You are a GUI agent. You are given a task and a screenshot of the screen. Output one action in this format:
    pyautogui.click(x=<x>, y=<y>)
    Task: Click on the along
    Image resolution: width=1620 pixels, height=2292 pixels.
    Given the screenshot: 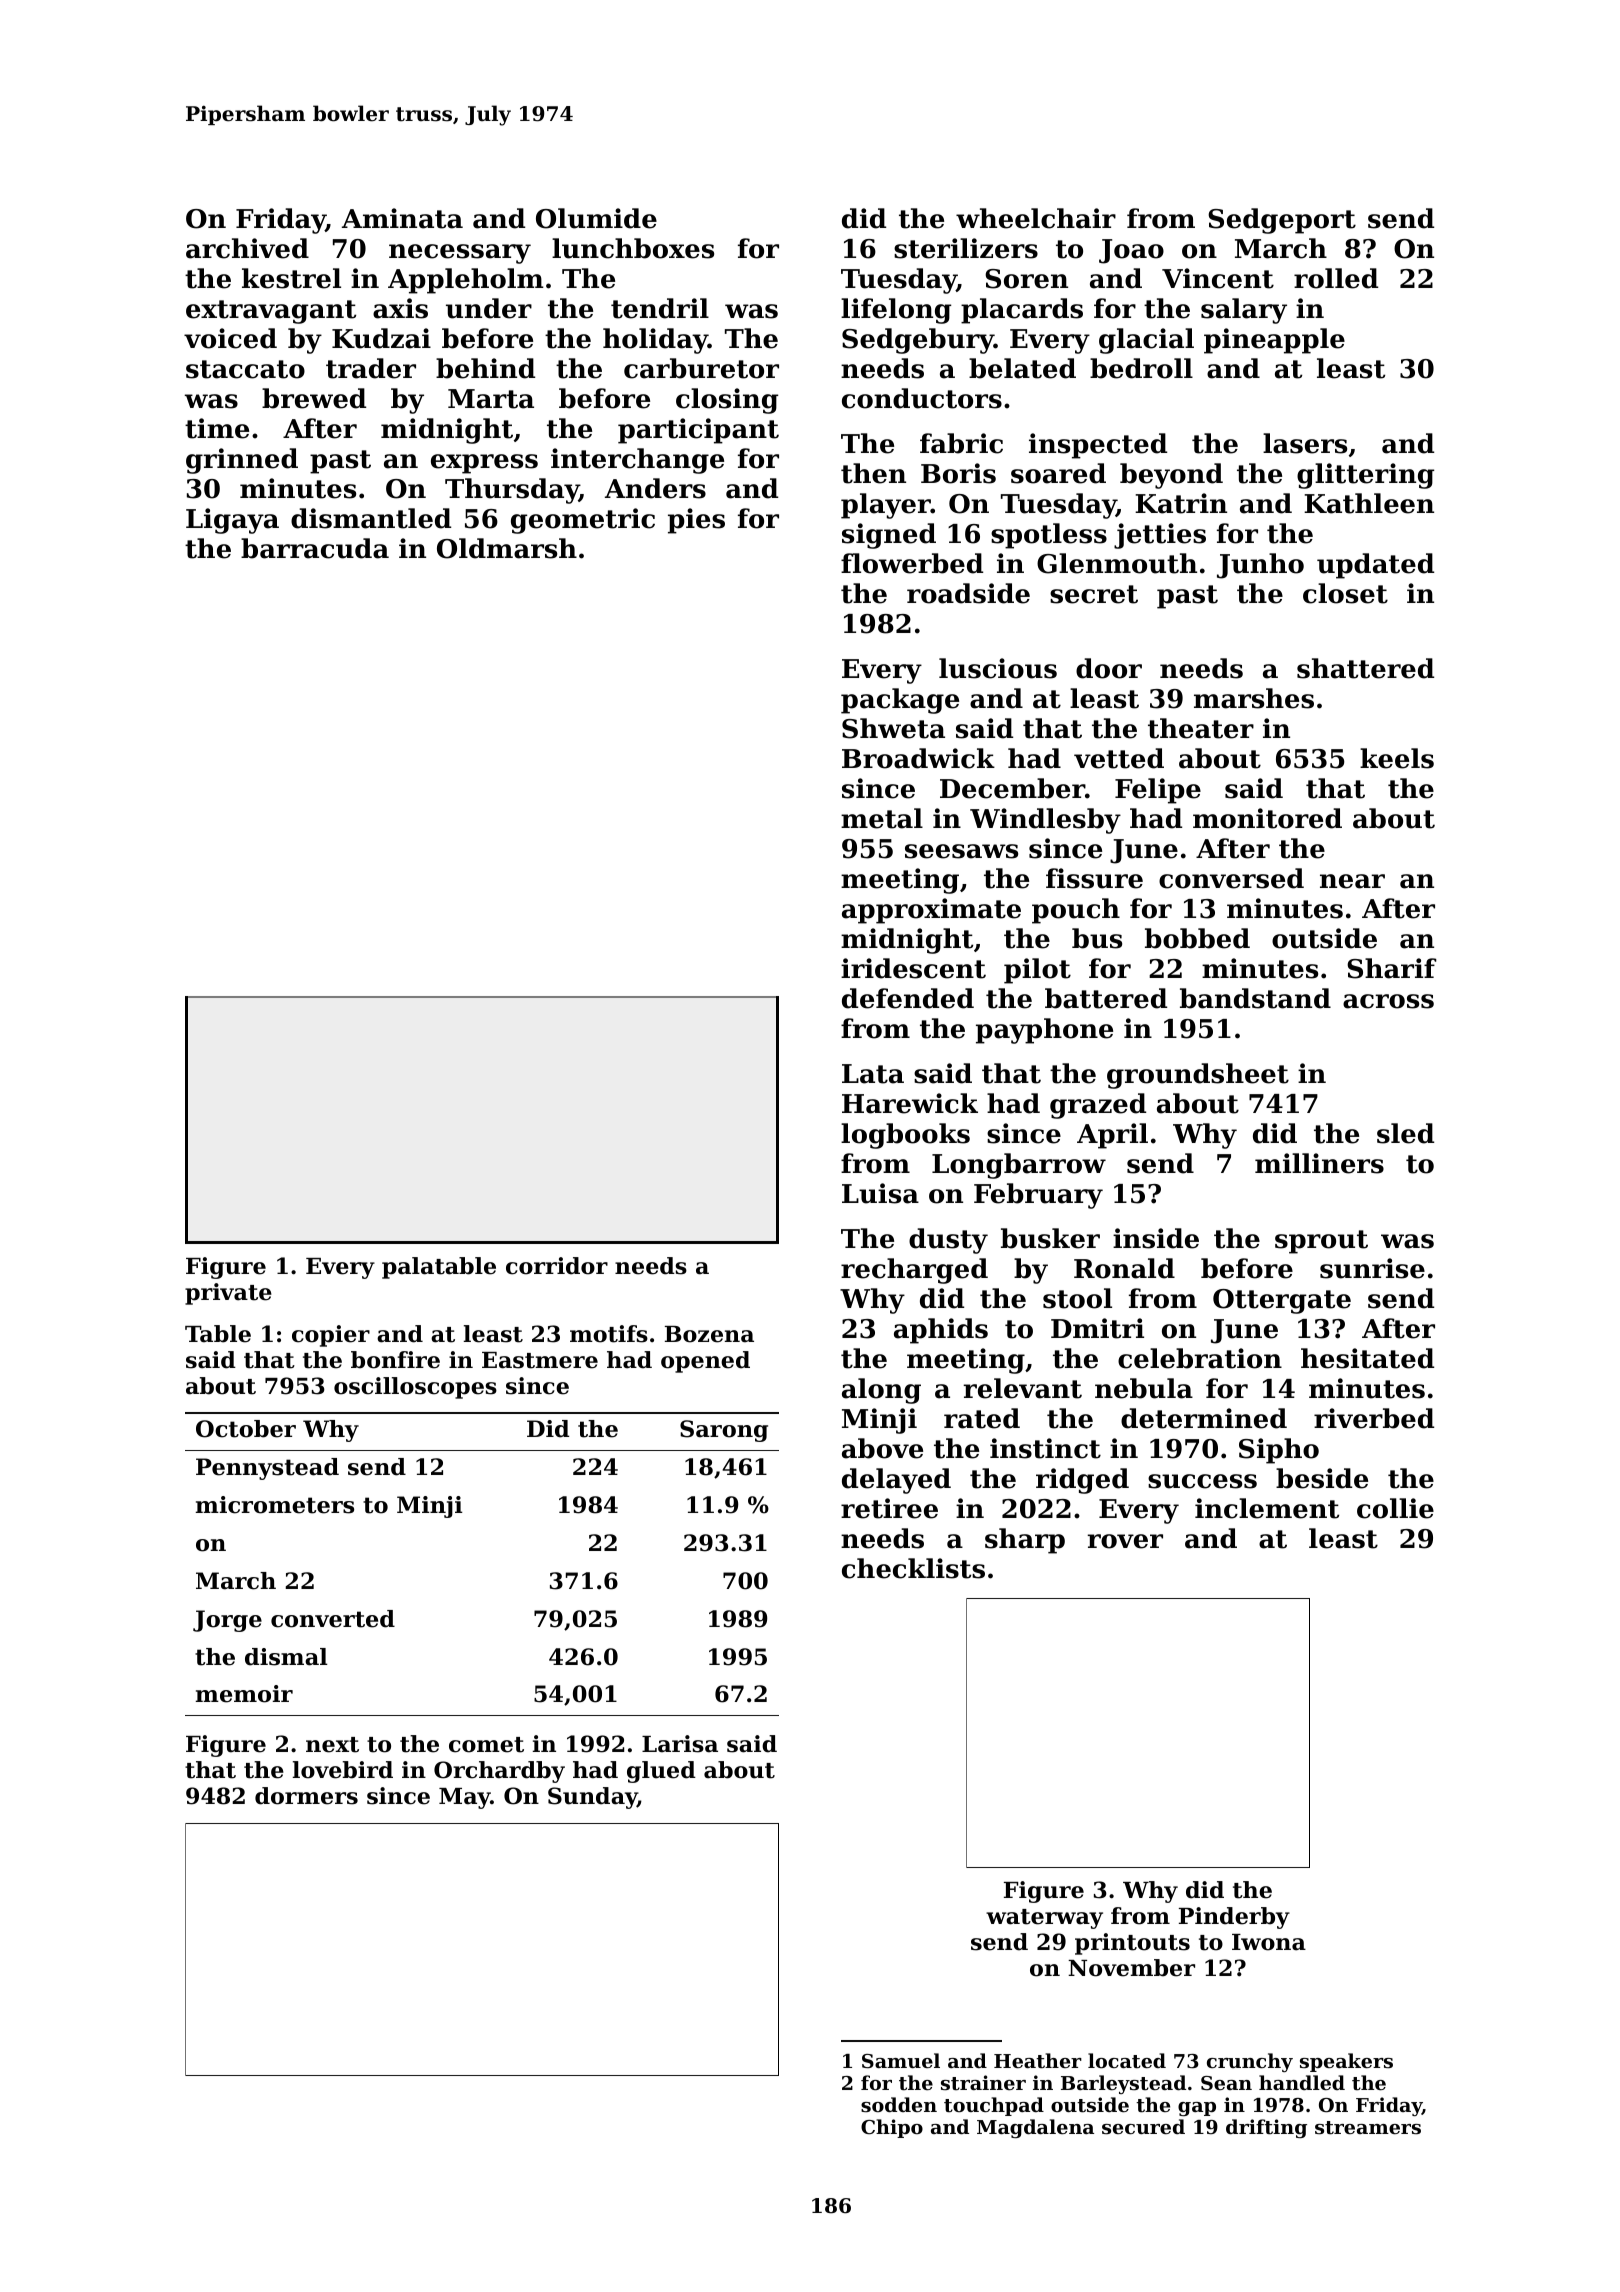 What is the action you would take?
    pyautogui.click(x=881, y=1391)
